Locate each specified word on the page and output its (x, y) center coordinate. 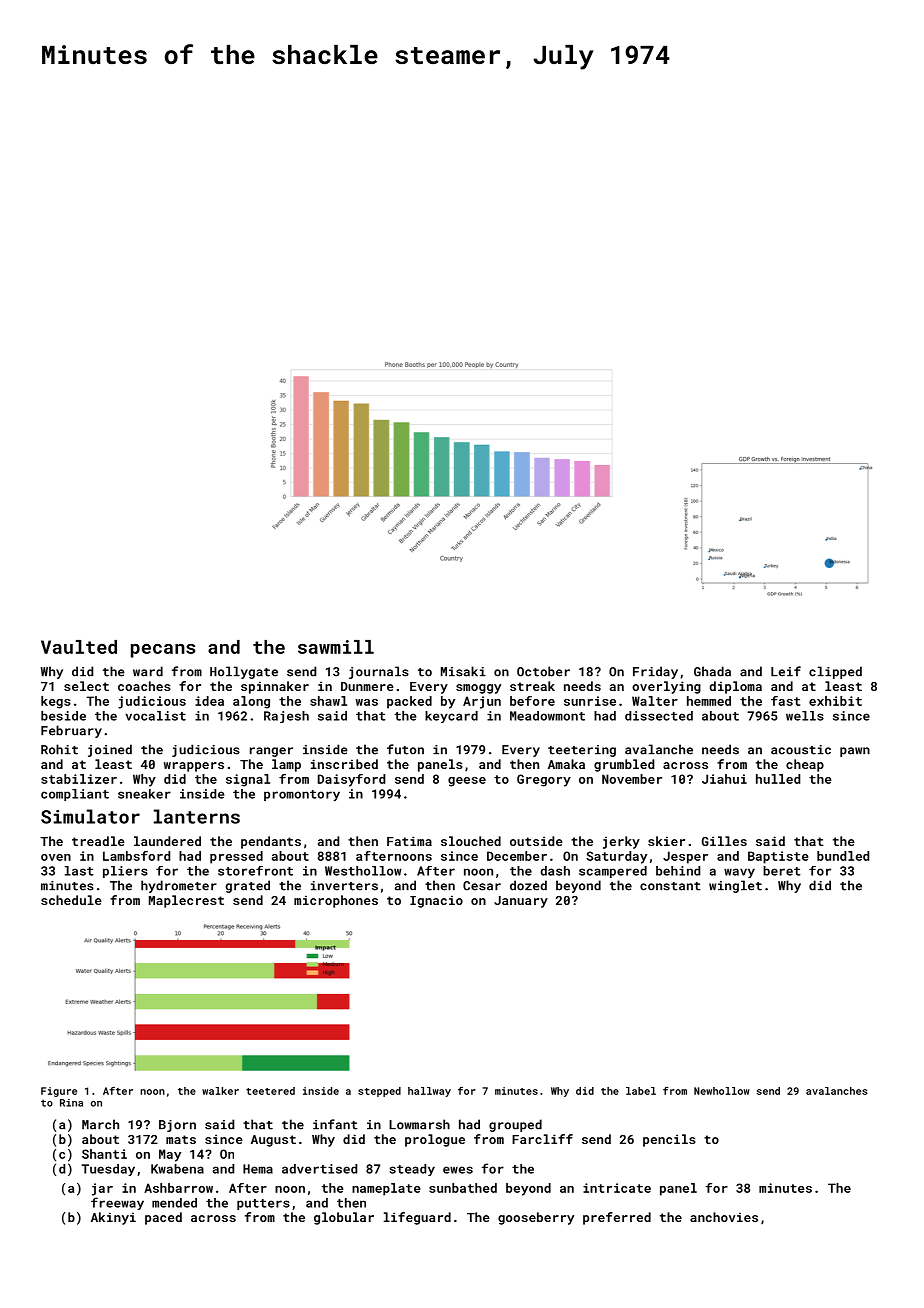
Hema (258, 1169)
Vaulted (79, 647)
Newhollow (722, 1091)
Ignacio (436, 901)
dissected (659, 716)
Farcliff (542, 1139)
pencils (669, 1140)
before (532, 701)
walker (220, 1091)
